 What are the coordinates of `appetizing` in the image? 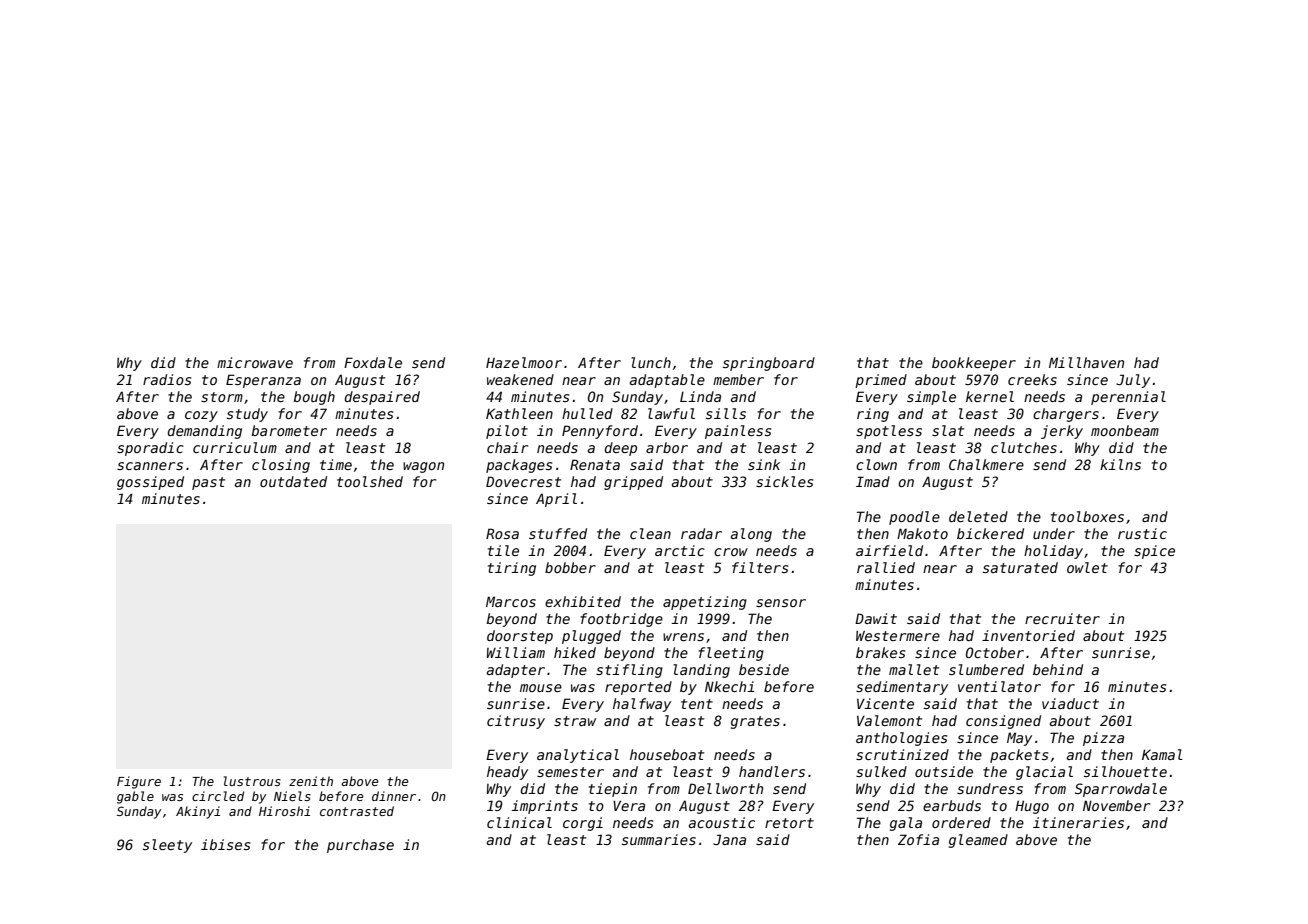 It's located at (705, 603).
